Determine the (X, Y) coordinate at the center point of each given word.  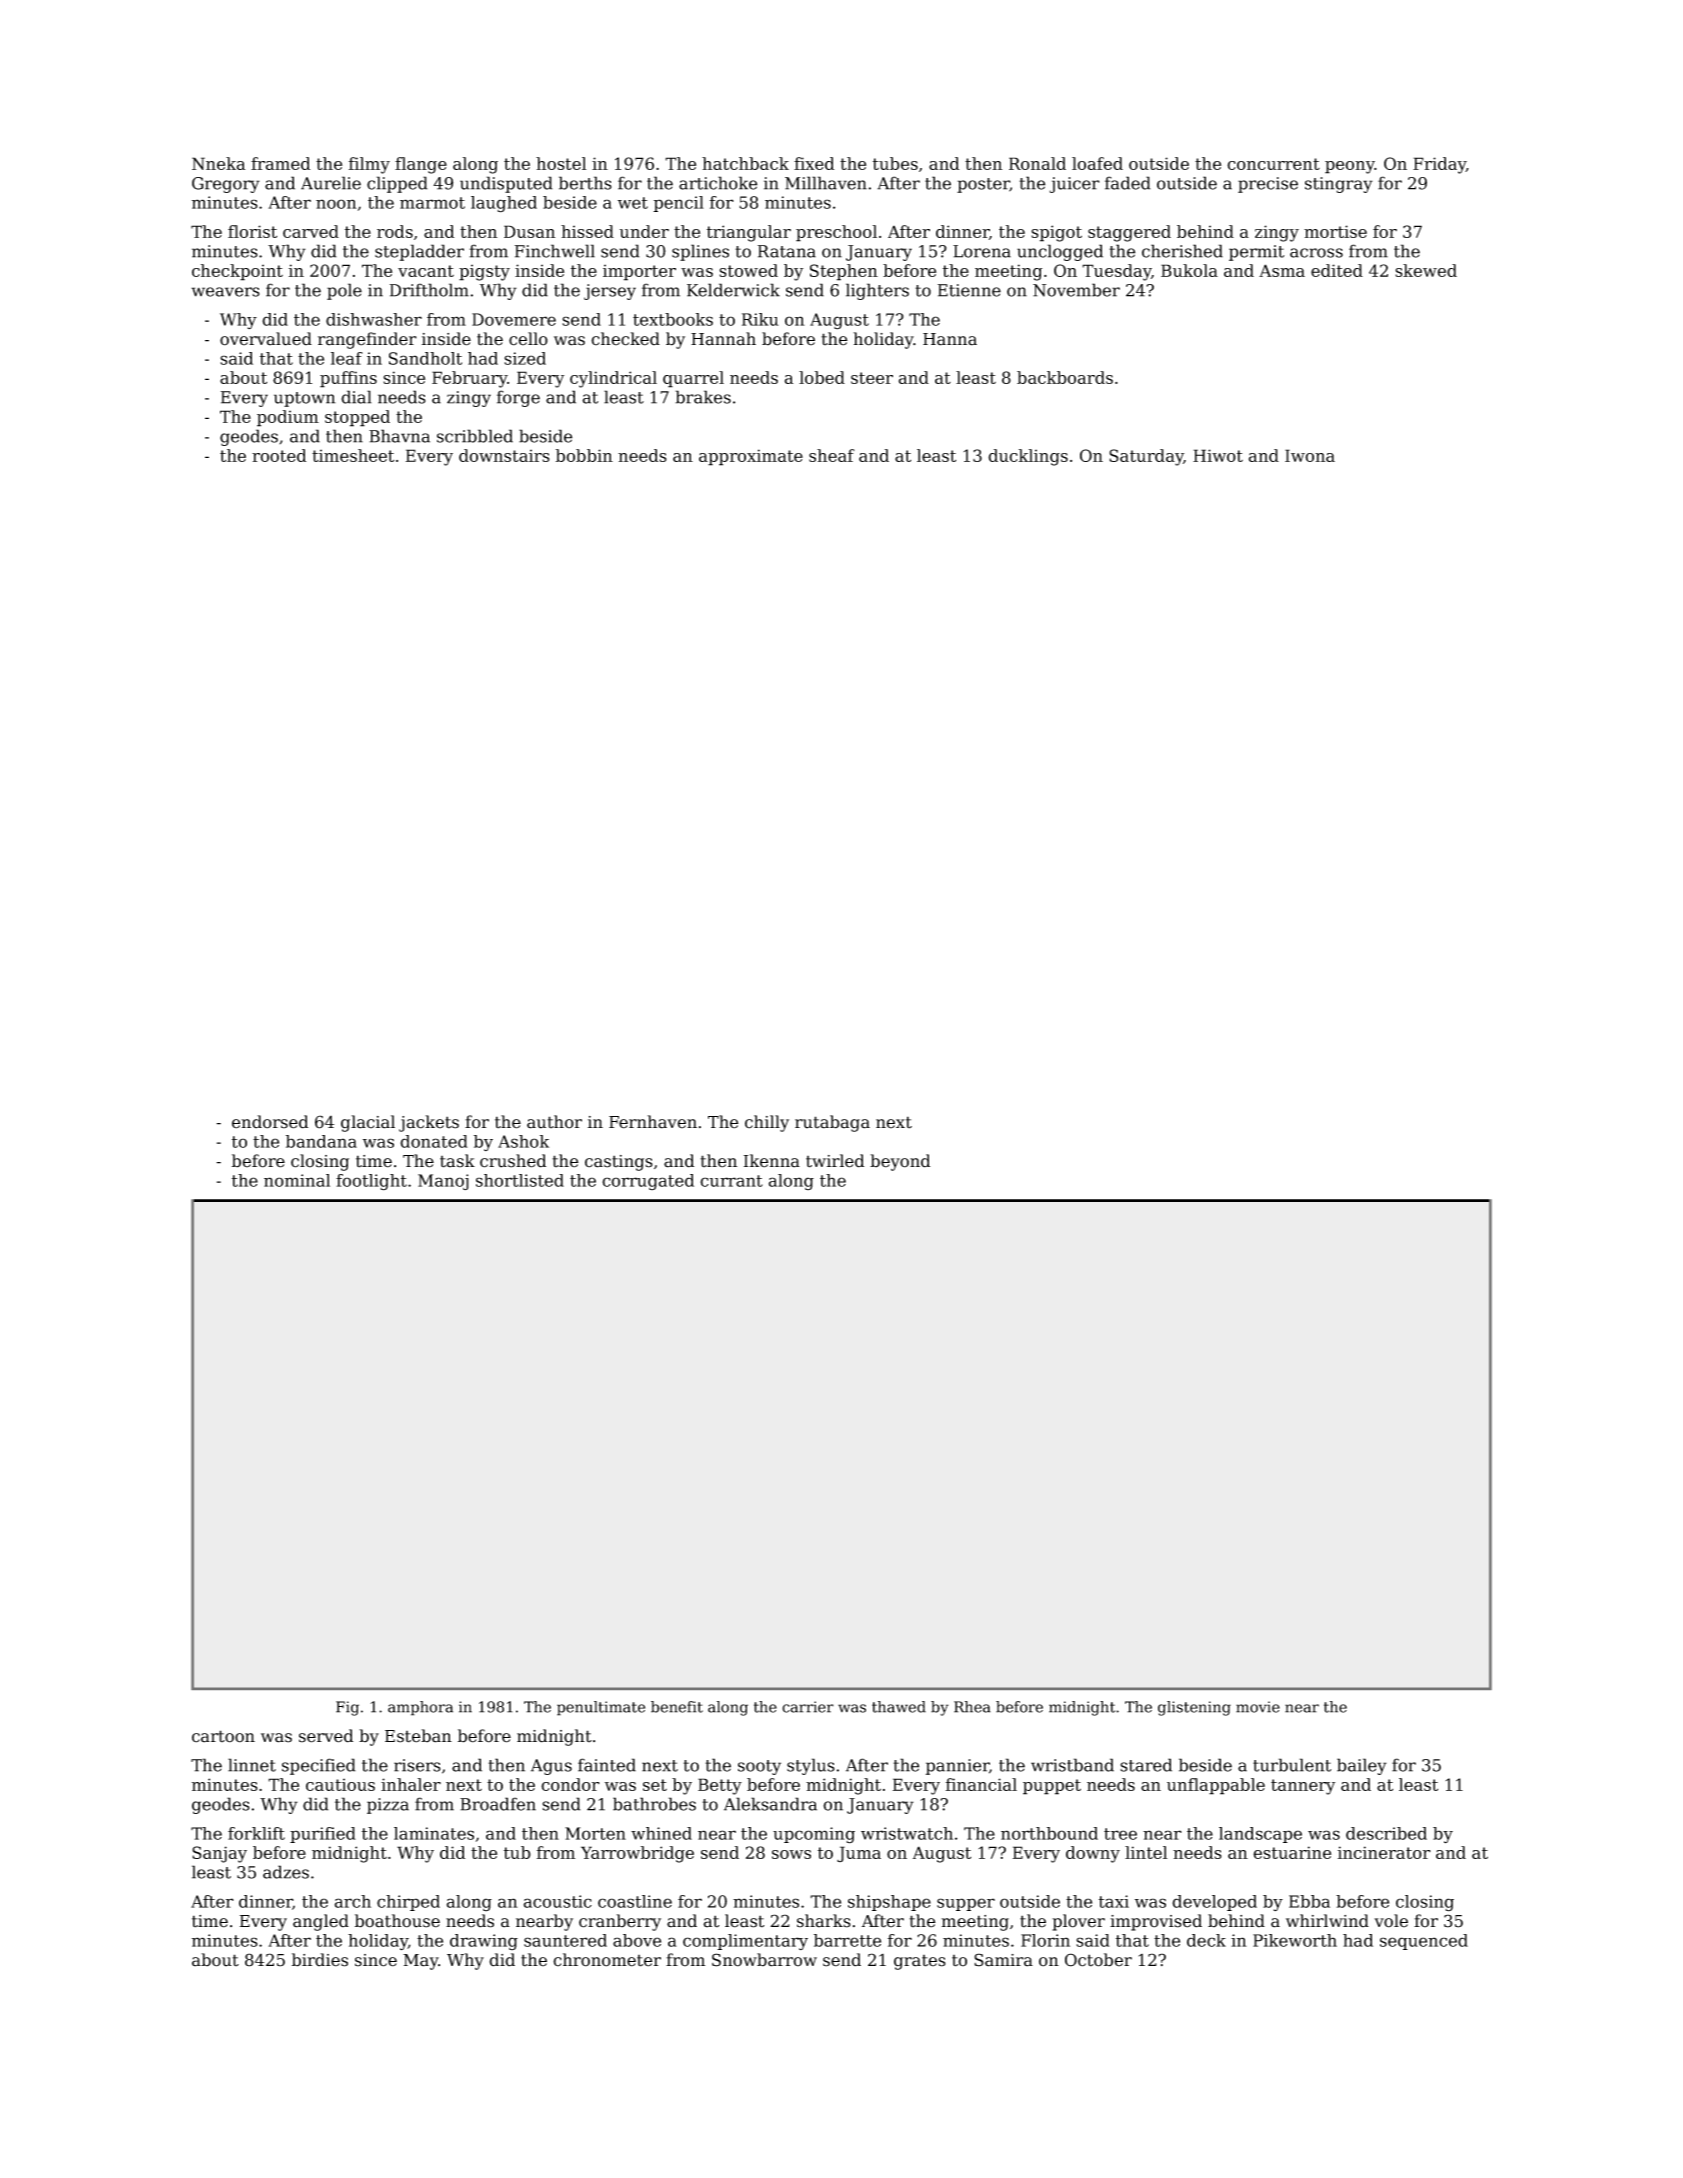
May (421, 1962)
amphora (420, 1708)
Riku (760, 319)
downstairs (504, 455)
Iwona (1310, 455)
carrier (808, 1707)
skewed (1426, 270)
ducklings (1028, 457)
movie (1258, 1707)
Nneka (218, 163)
